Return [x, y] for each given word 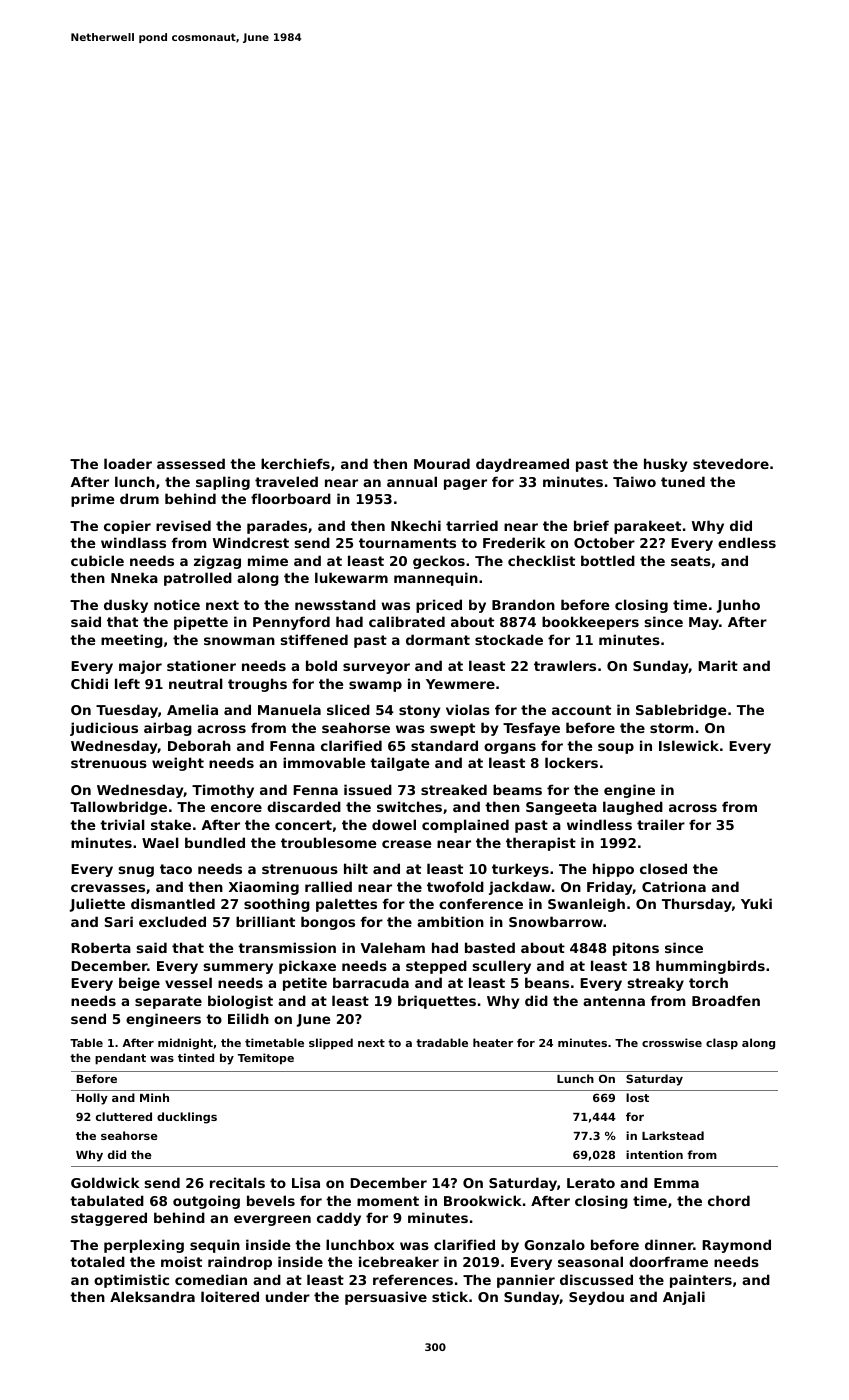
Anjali [684, 1298]
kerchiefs [295, 463]
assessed [191, 463]
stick [450, 1296]
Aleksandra [152, 1296]
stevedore [731, 463]
